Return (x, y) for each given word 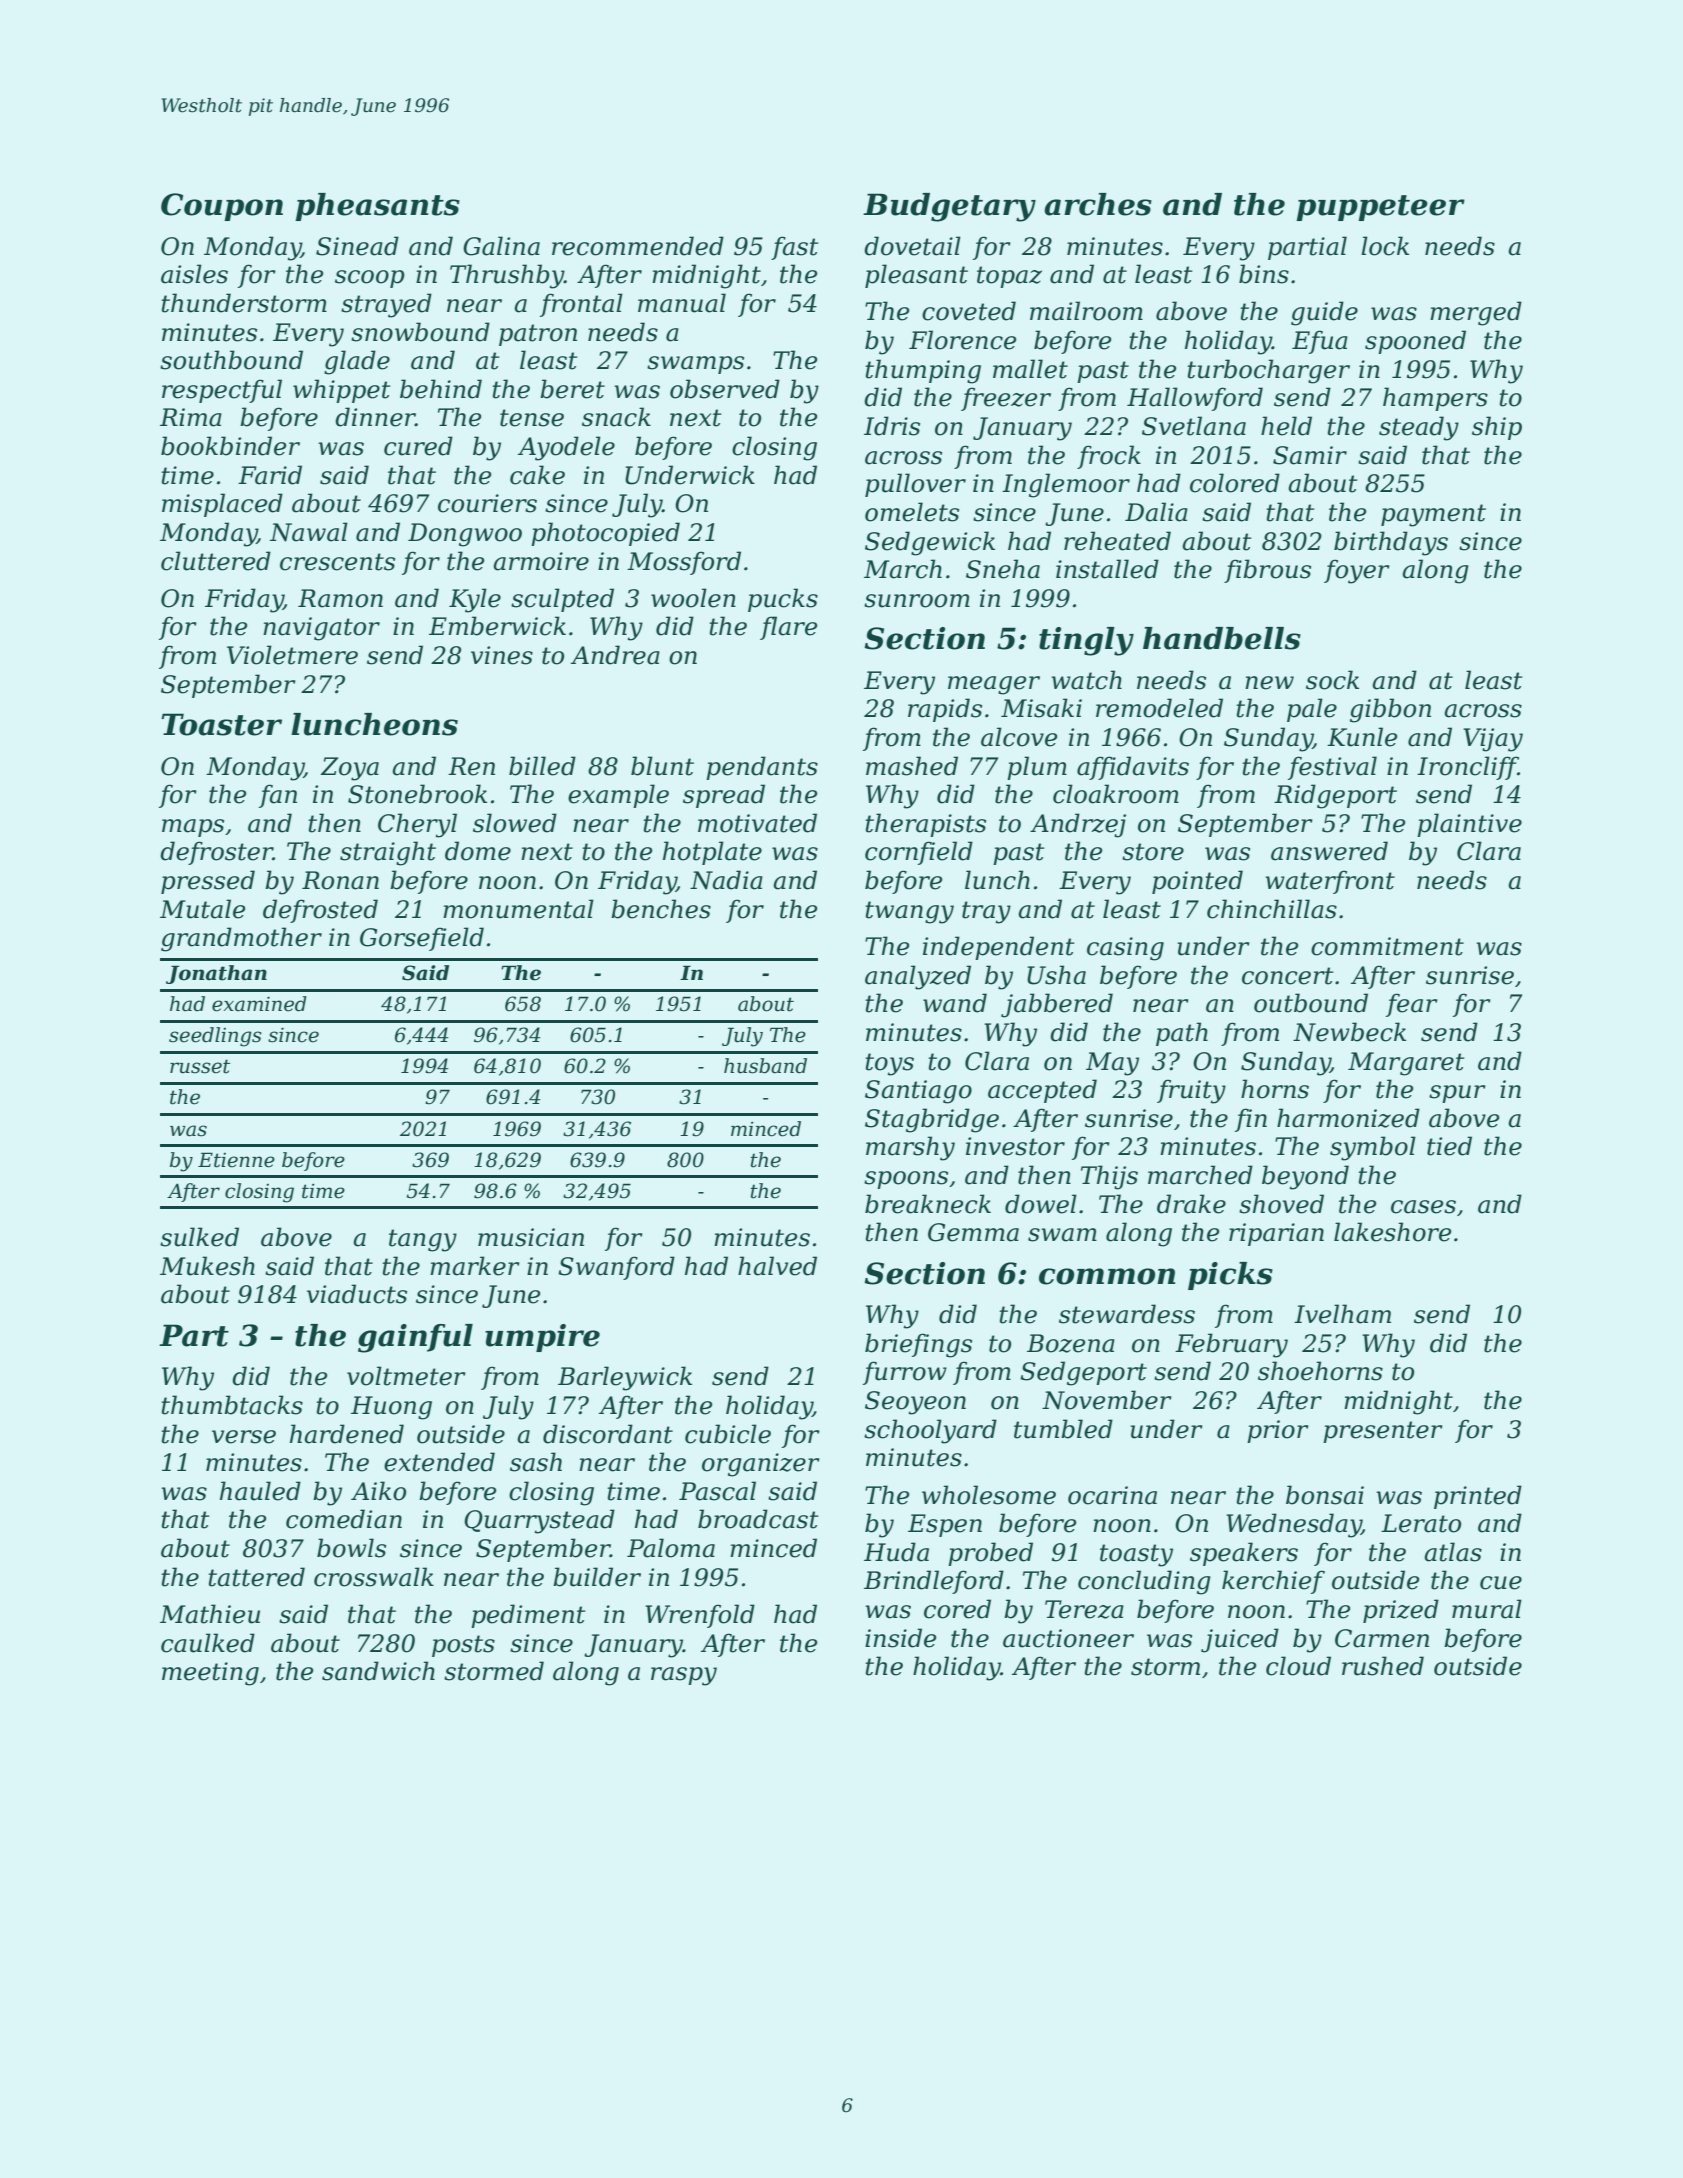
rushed (1383, 1666)
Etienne (236, 1160)
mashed (912, 766)
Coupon (222, 207)
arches (1098, 204)
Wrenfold (700, 1616)
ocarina (1112, 1495)
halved (777, 1266)
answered (1329, 851)
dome (478, 851)
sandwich (378, 1671)
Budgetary (949, 207)
